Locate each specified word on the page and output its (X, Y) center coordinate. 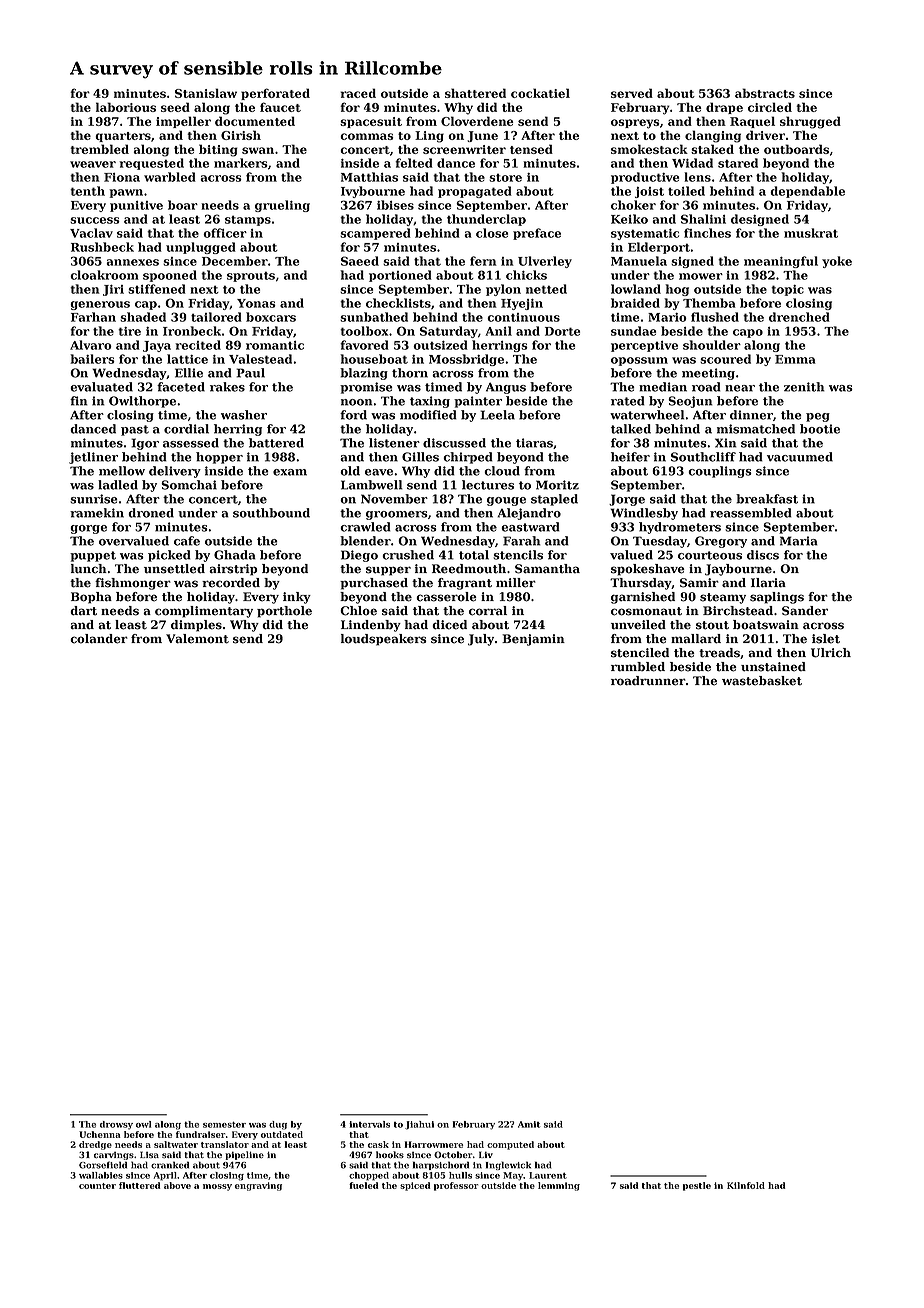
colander (99, 639)
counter (97, 1186)
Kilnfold (746, 1185)
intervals (369, 1124)
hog (677, 290)
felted (414, 163)
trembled (99, 149)
